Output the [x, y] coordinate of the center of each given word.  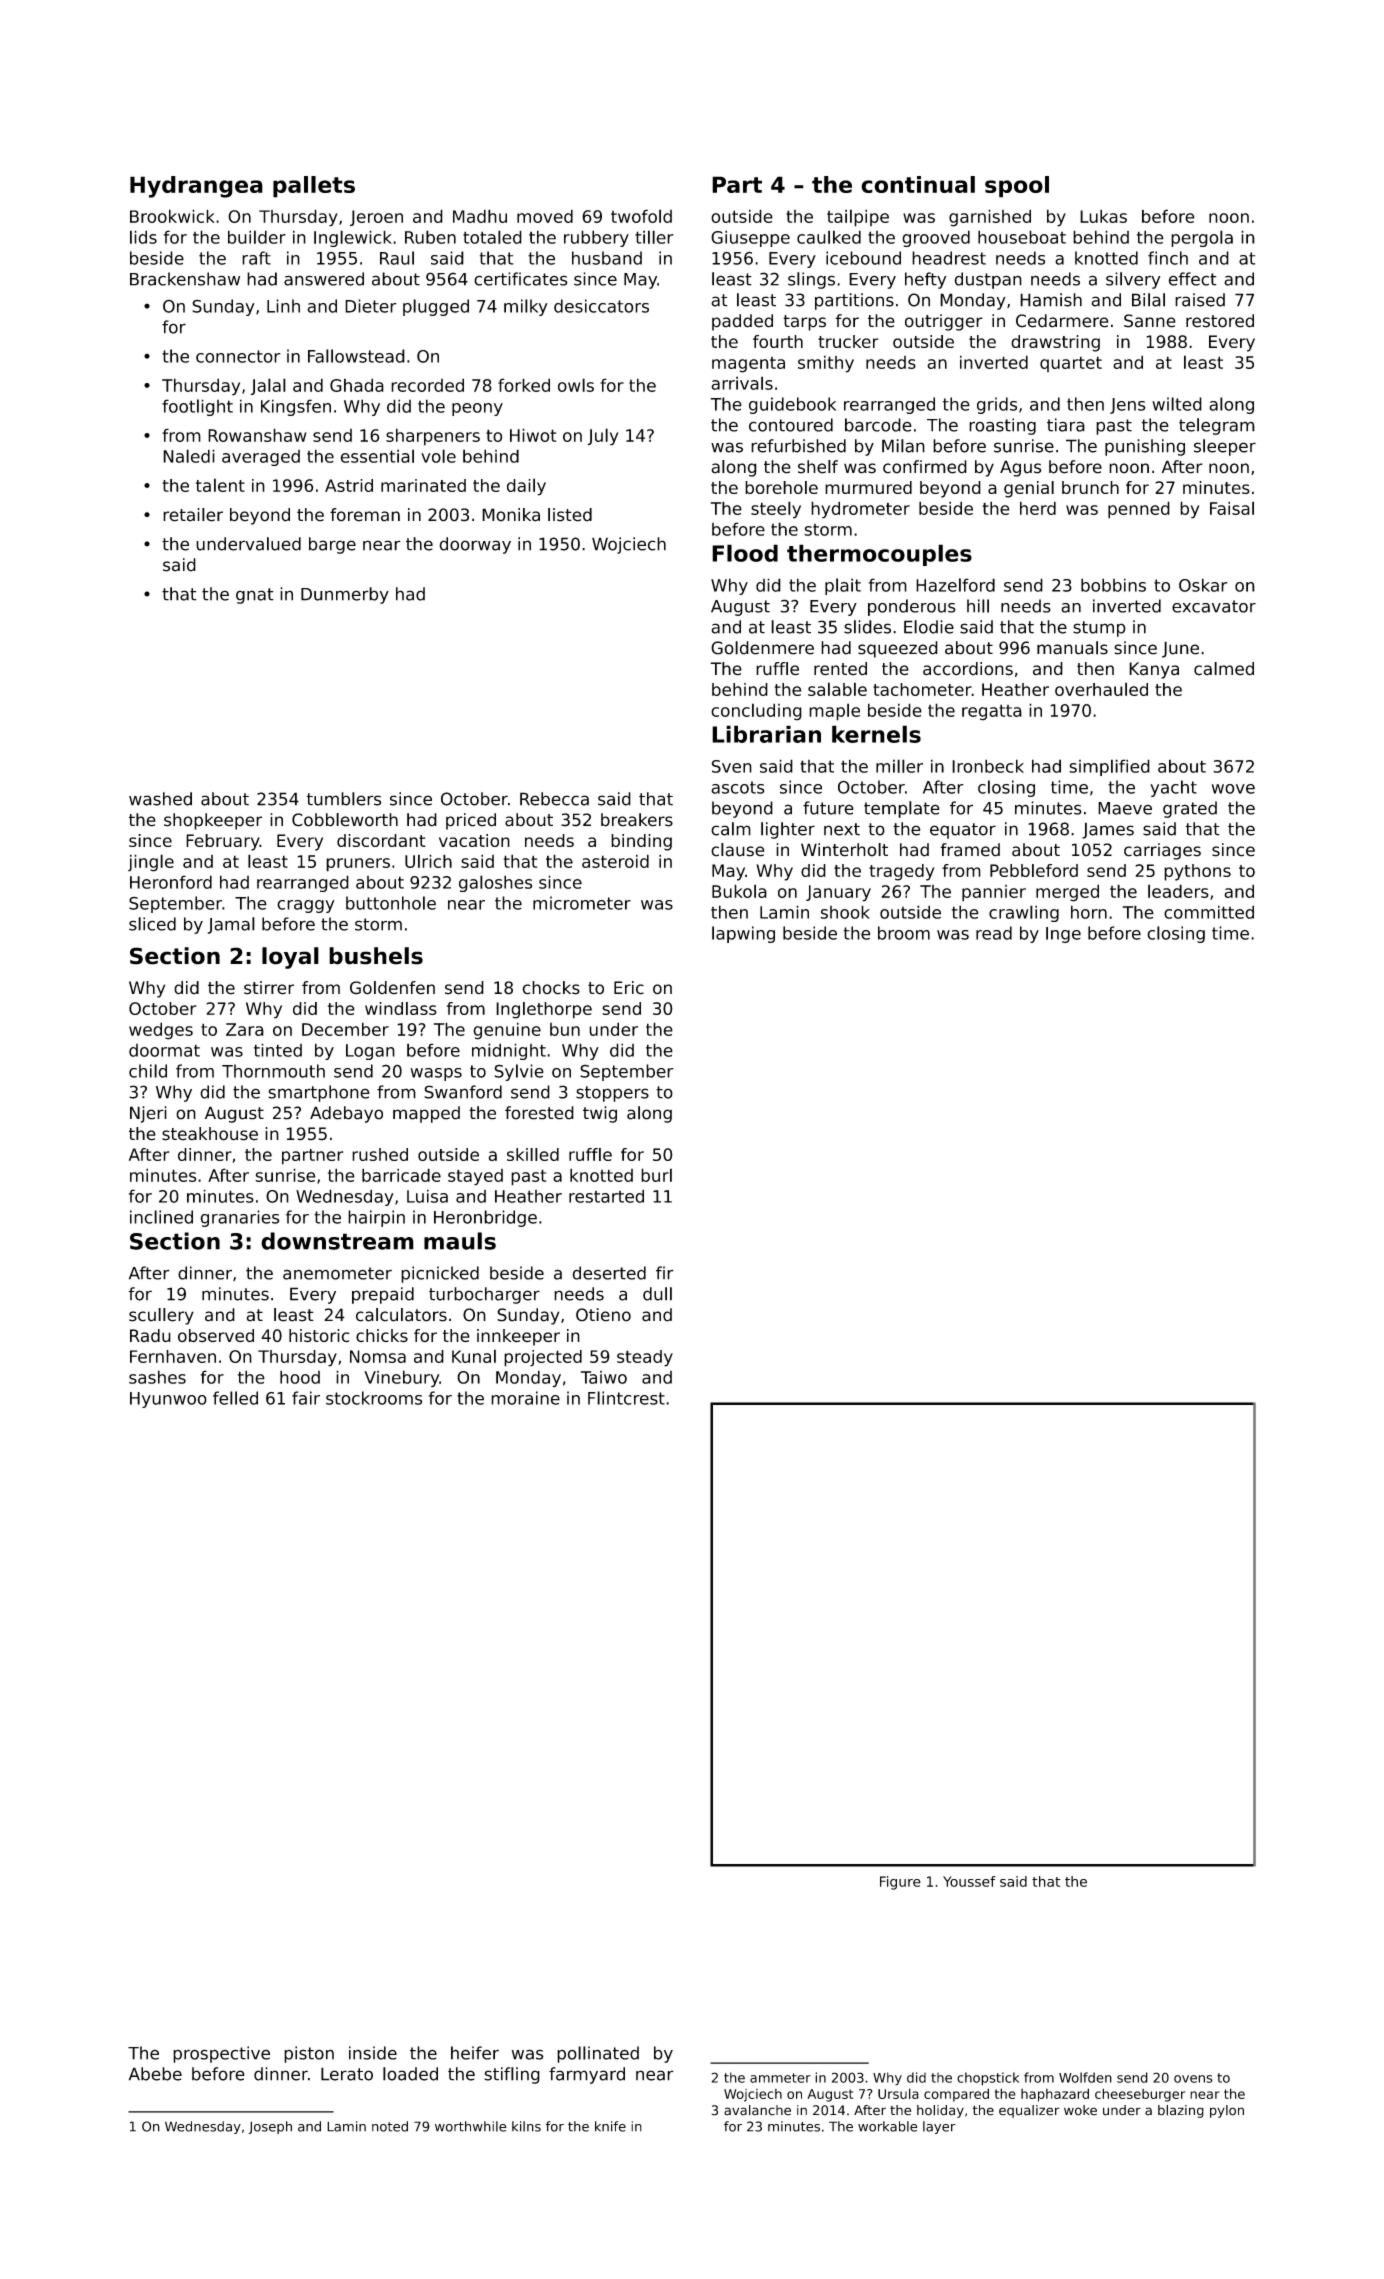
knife [610, 2126]
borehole [781, 487]
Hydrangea [196, 187]
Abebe [155, 2074]
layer [939, 2127]
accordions [968, 669]
